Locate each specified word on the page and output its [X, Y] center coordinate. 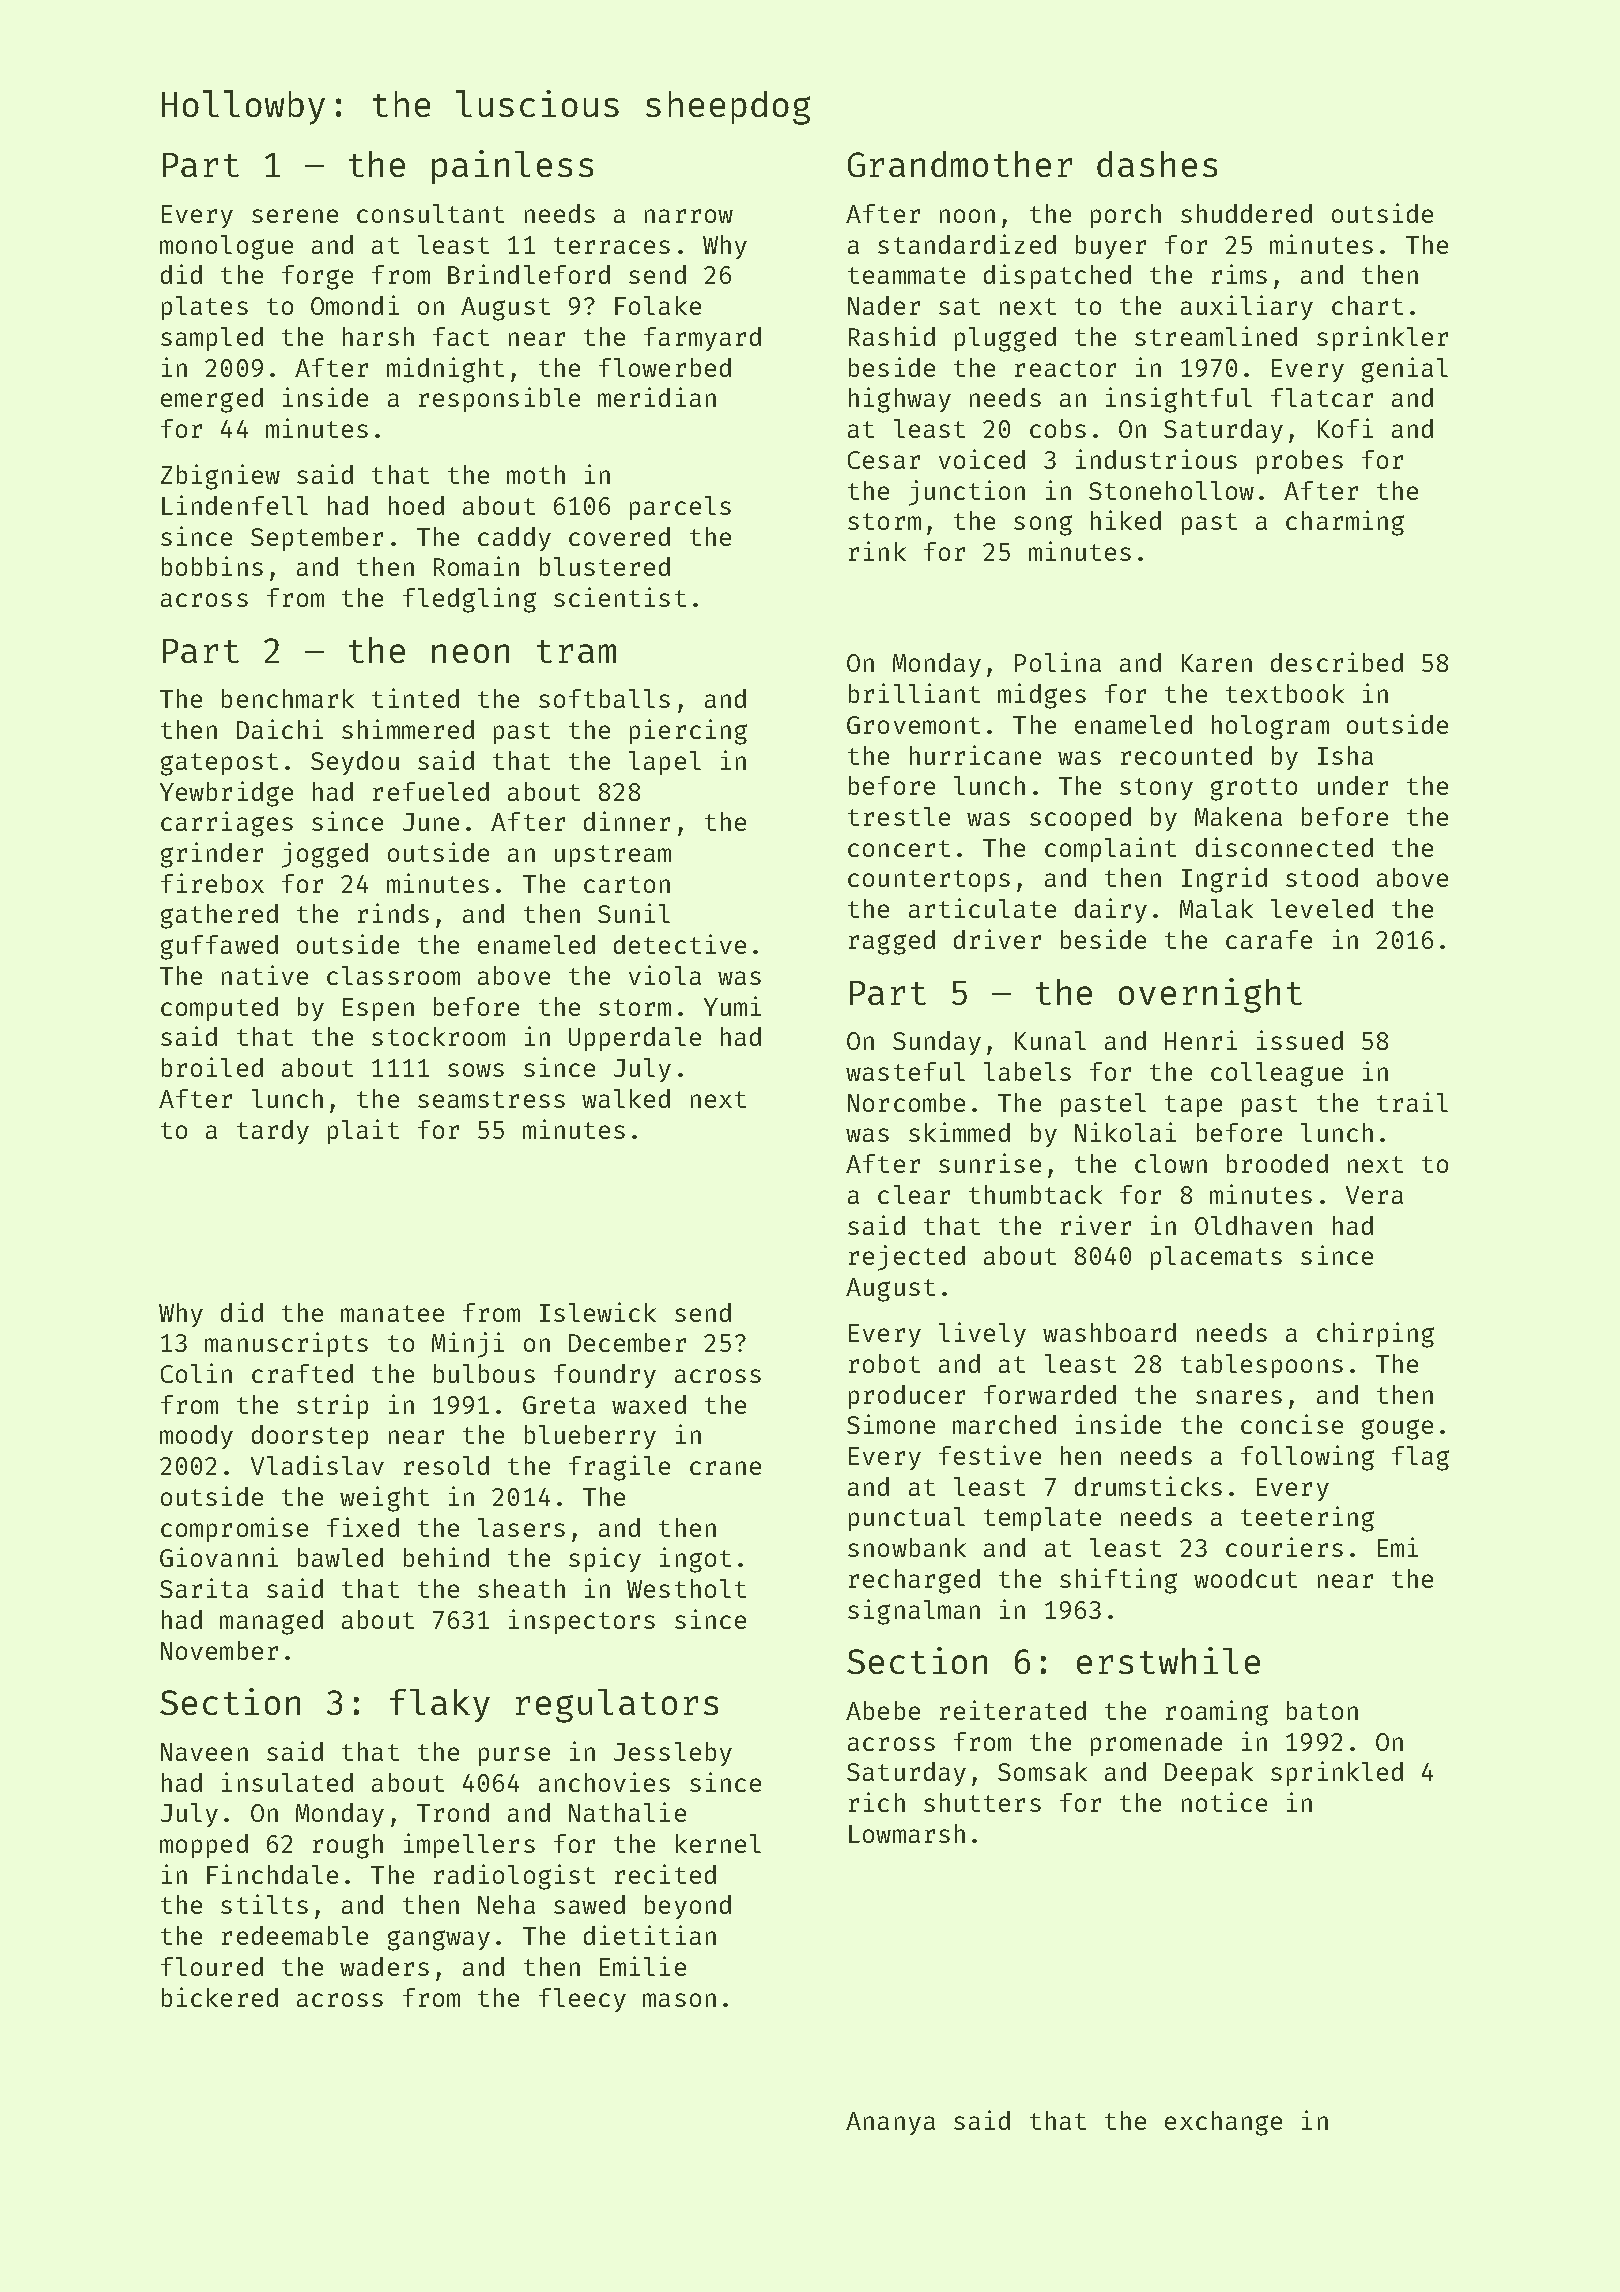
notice [1224, 1802]
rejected [907, 1258]
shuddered [1246, 213]
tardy [273, 1132]
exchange [1223, 2123]
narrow [689, 216]
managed [271, 1622]
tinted [415, 698]
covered [619, 536]
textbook [1285, 693]
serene [295, 216]
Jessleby [673, 1754]
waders [384, 1966]
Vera [1374, 1195]
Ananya [890, 2123]
